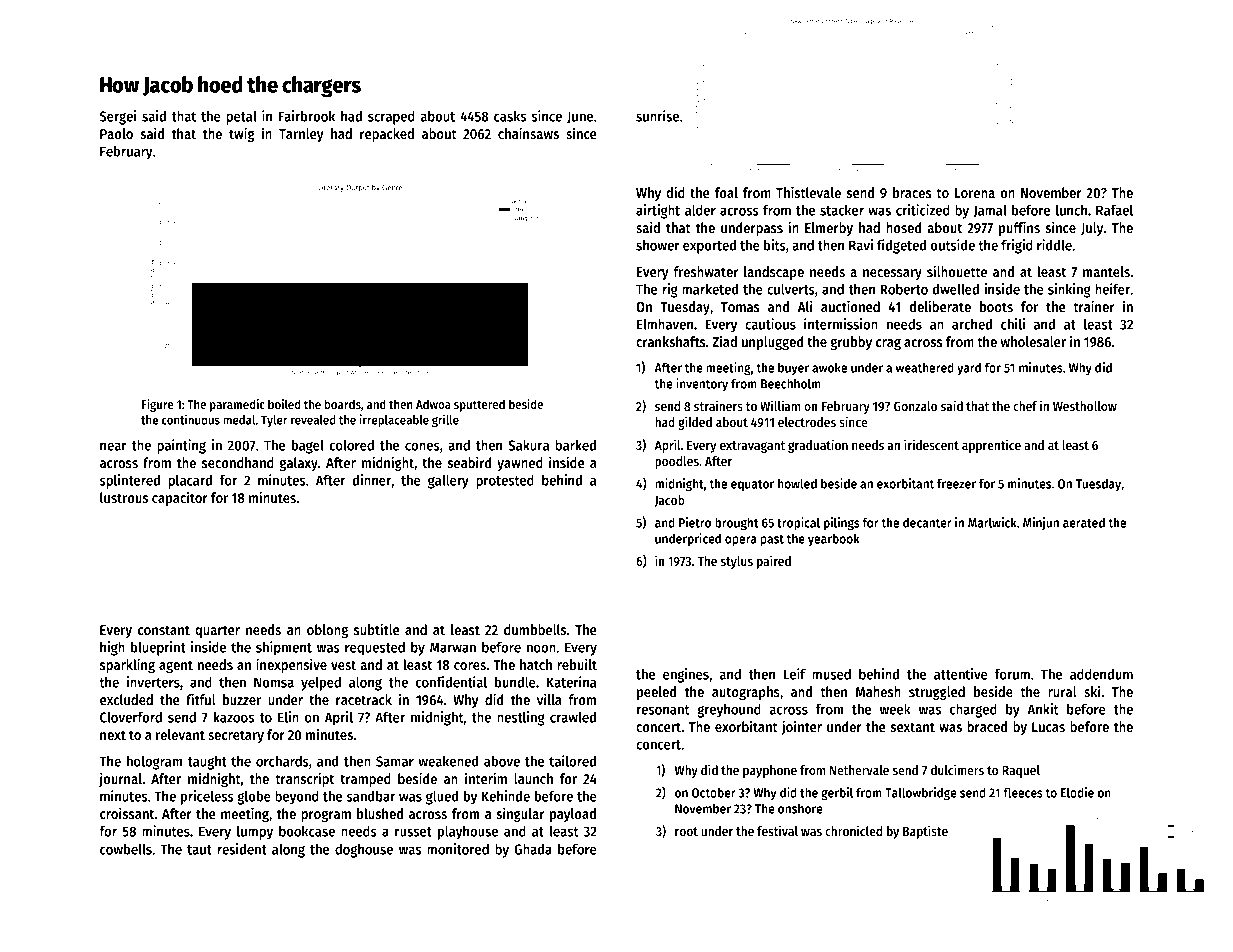 The height and width of the screenshot is (952, 1233). What do you see at coordinates (535, 629) in the screenshot?
I see `dumbbells` at bounding box center [535, 629].
